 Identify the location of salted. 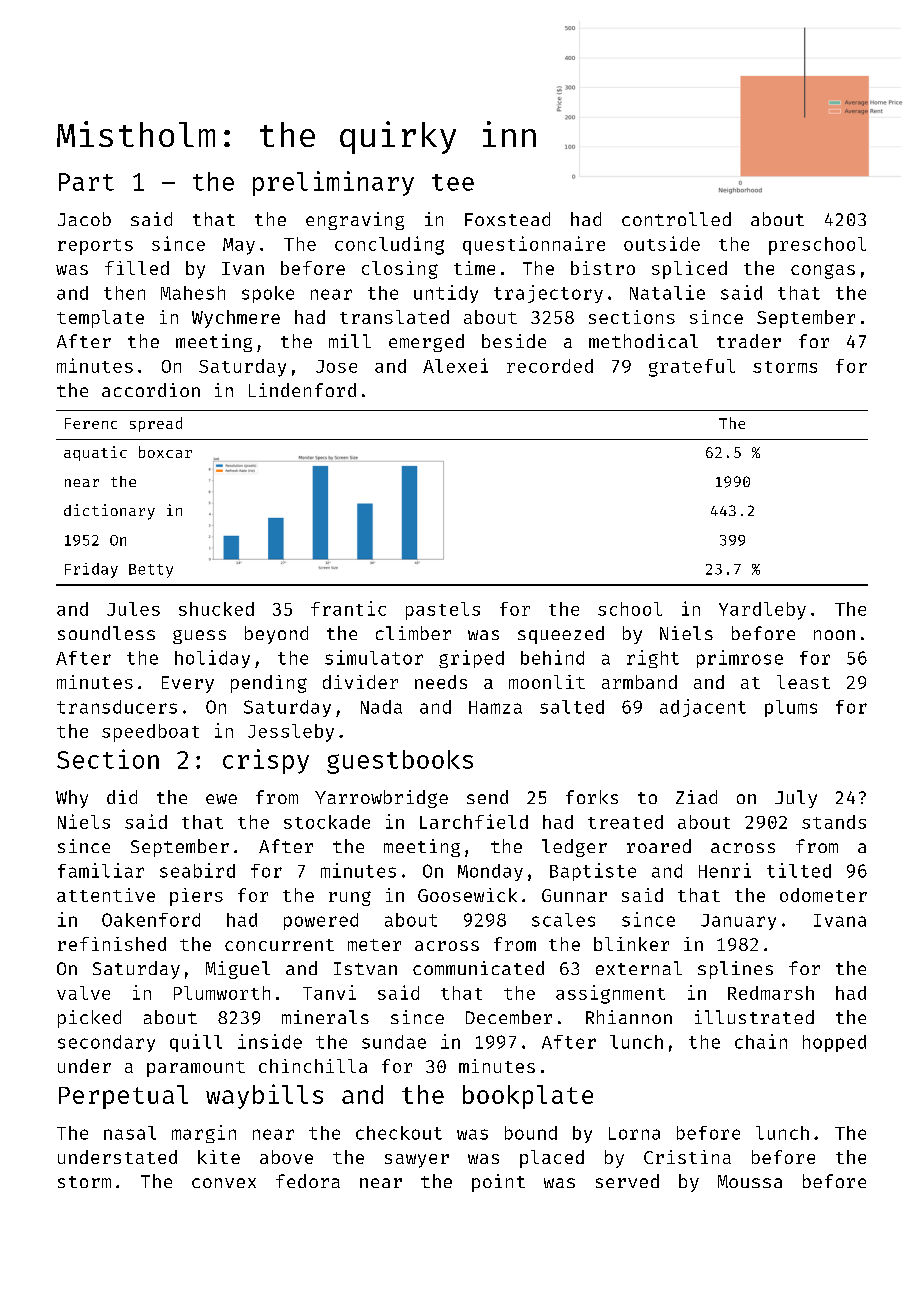
(572, 707).
